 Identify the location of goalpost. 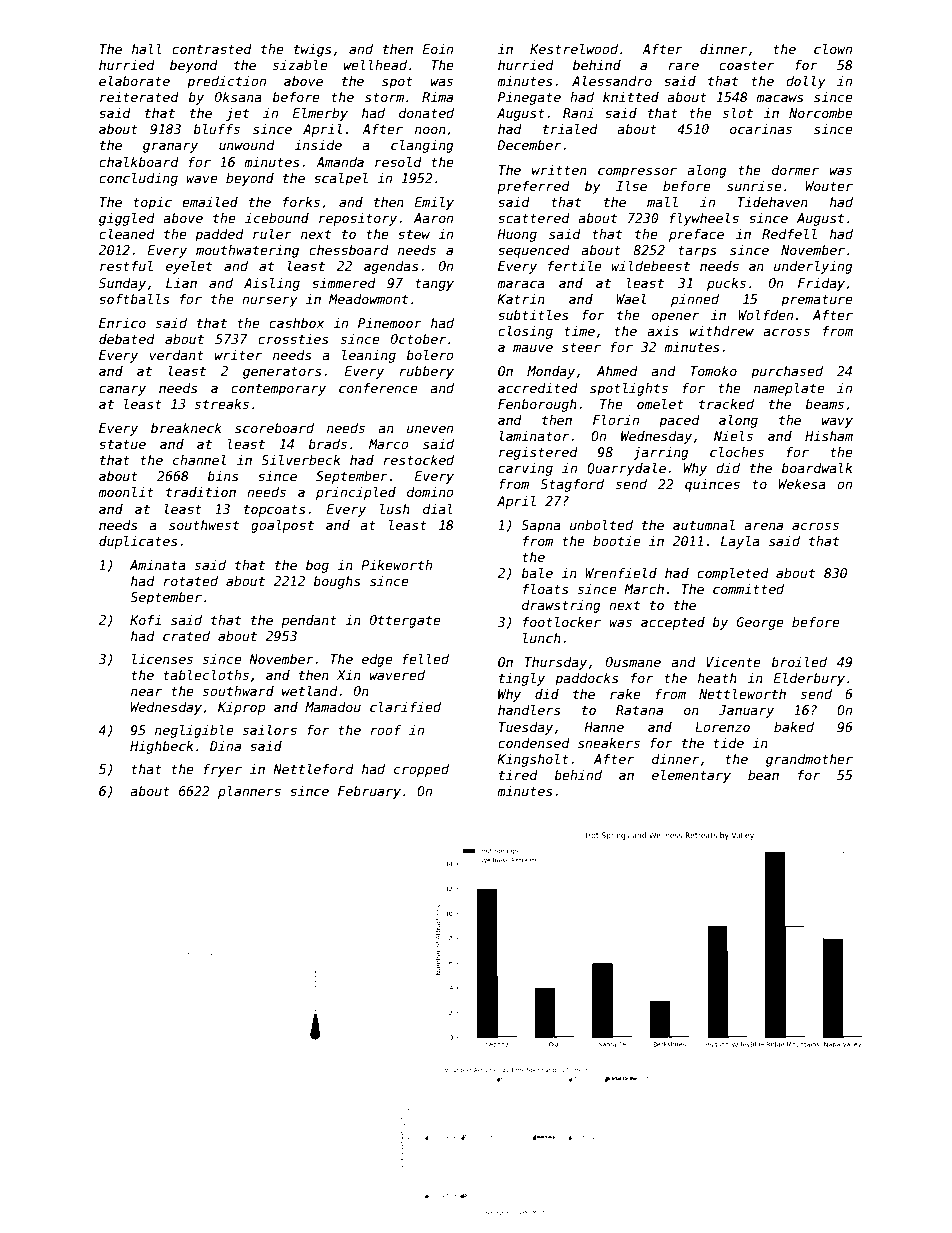
(282, 526).
